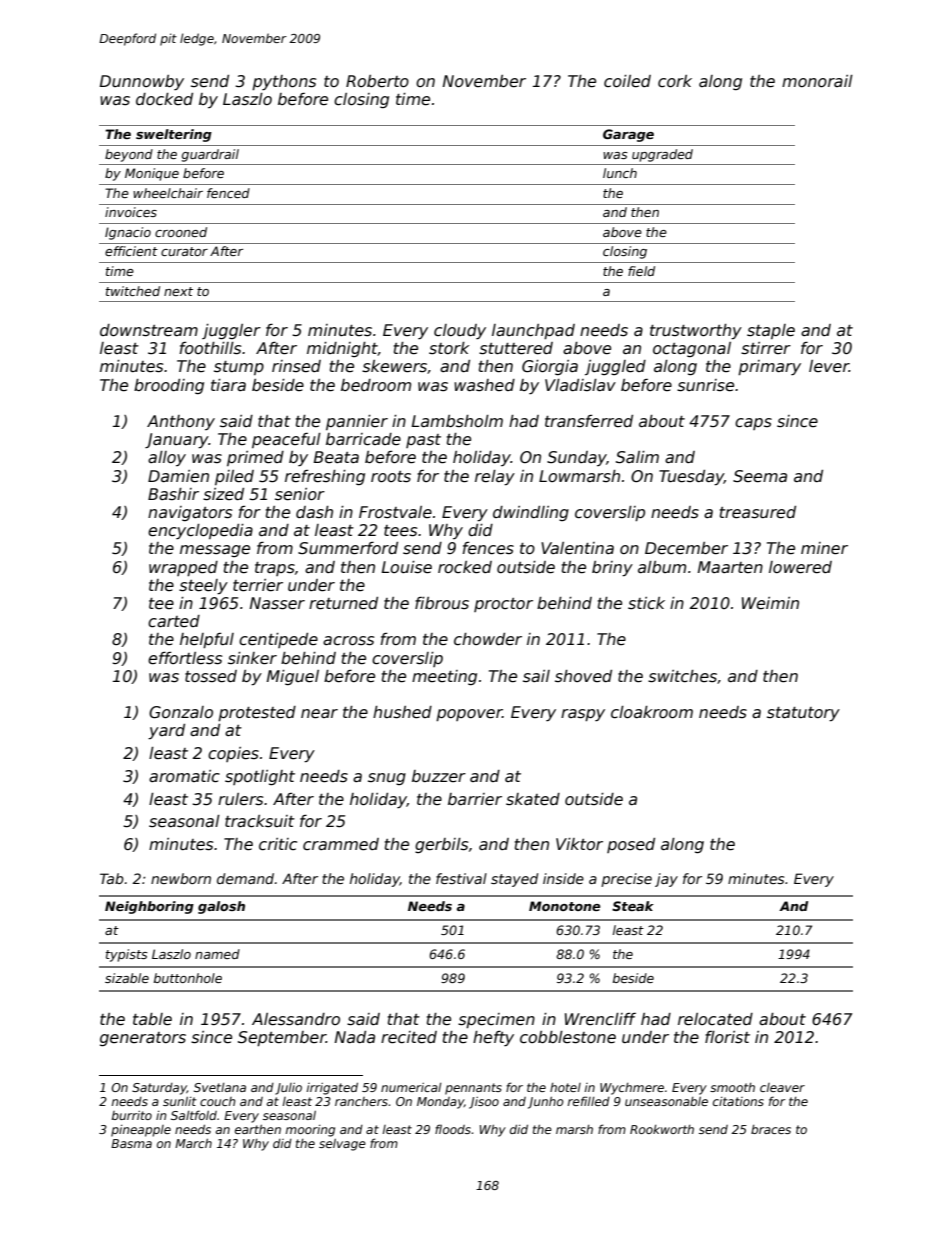 The image size is (952, 1233). What do you see at coordinates (770, 603) in the screenshot?
I see `Weimin` at bounding box center [770, 603].
